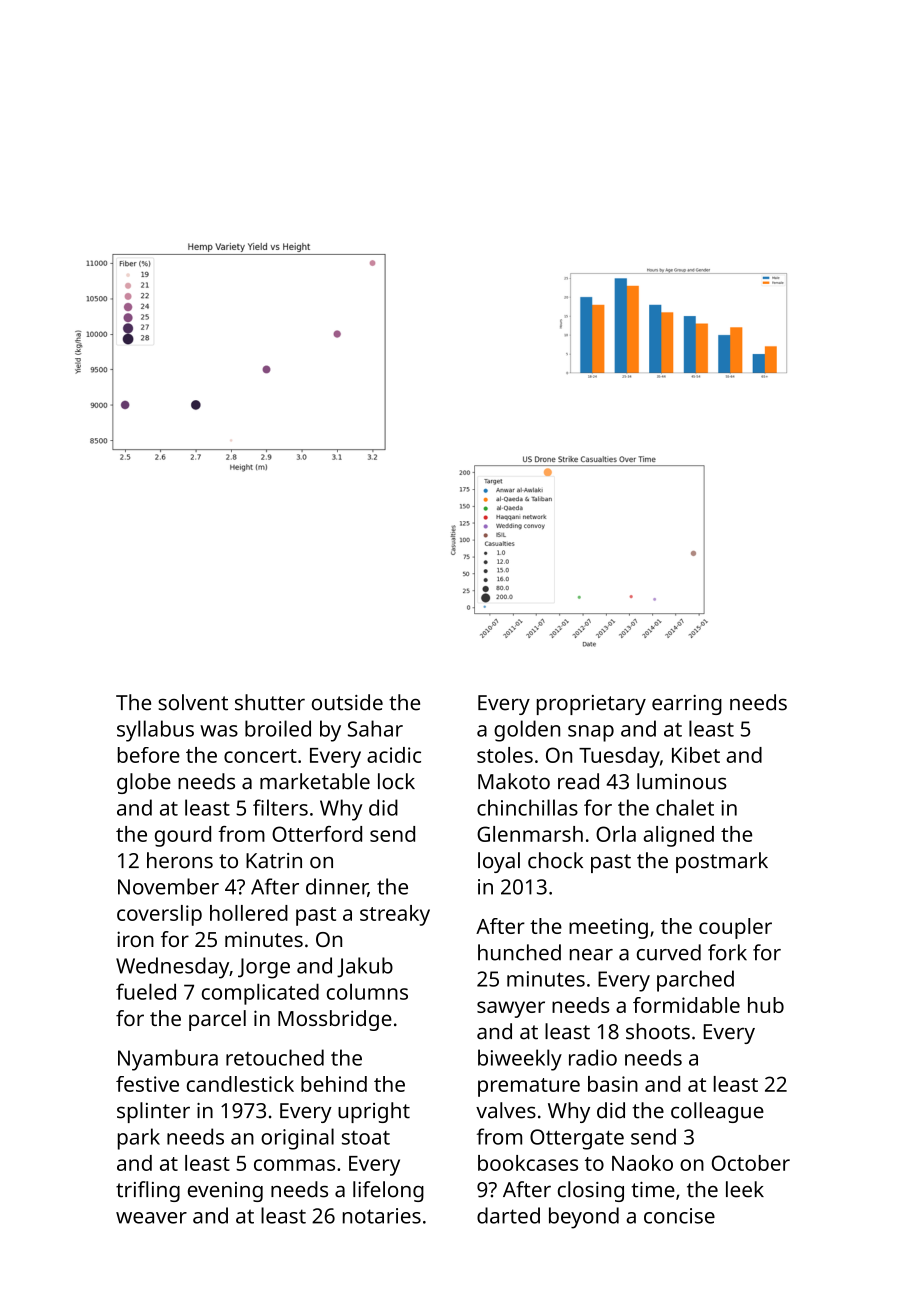 Image resolution: width=908 pixels, height=1316 pixels. Describe the element at coordinates (505, 755) in the page. I see `stoles` at that location.
